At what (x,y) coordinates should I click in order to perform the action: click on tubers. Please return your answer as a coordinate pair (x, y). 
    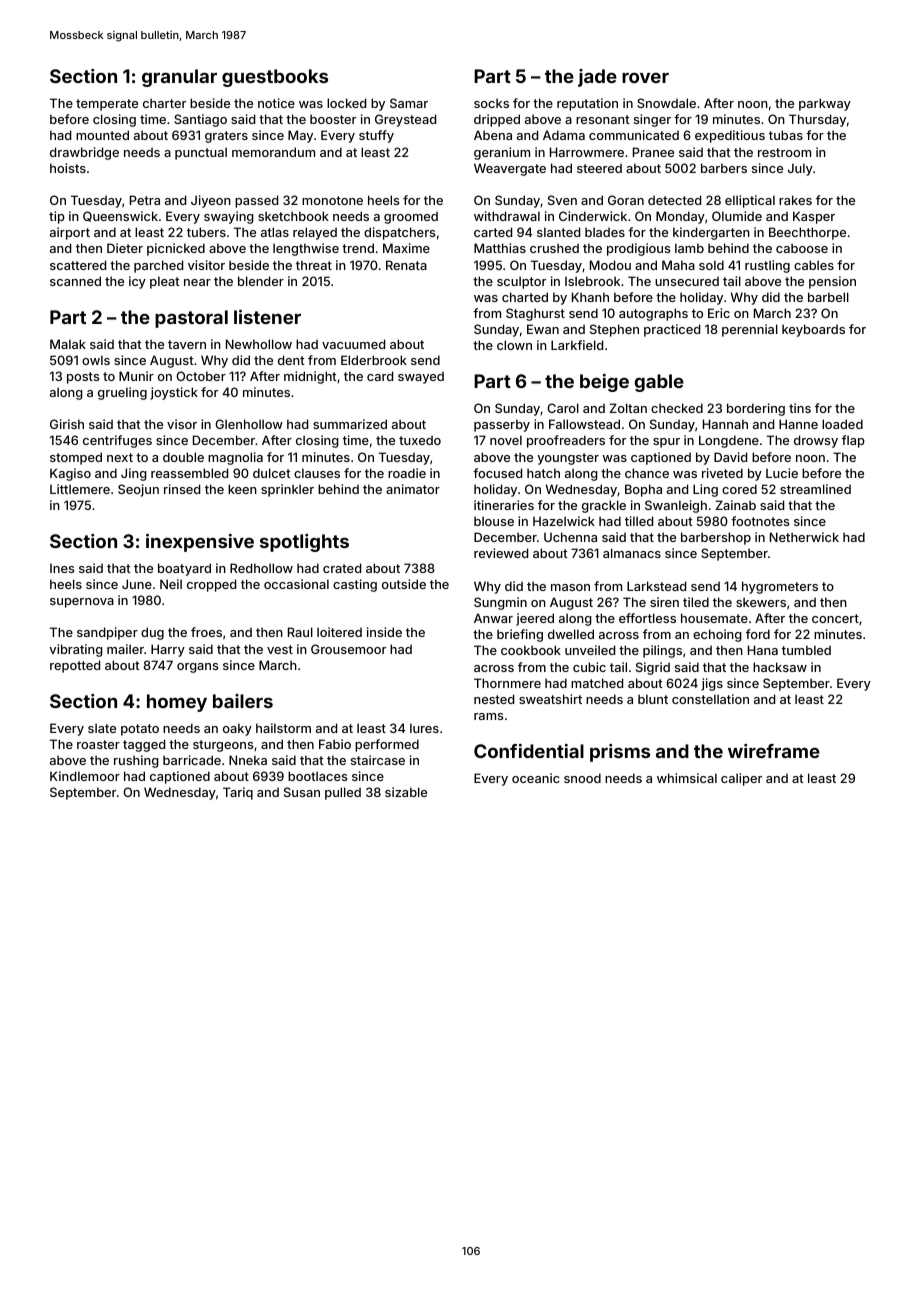
    Looking at the image, I should click on (206, 232).
